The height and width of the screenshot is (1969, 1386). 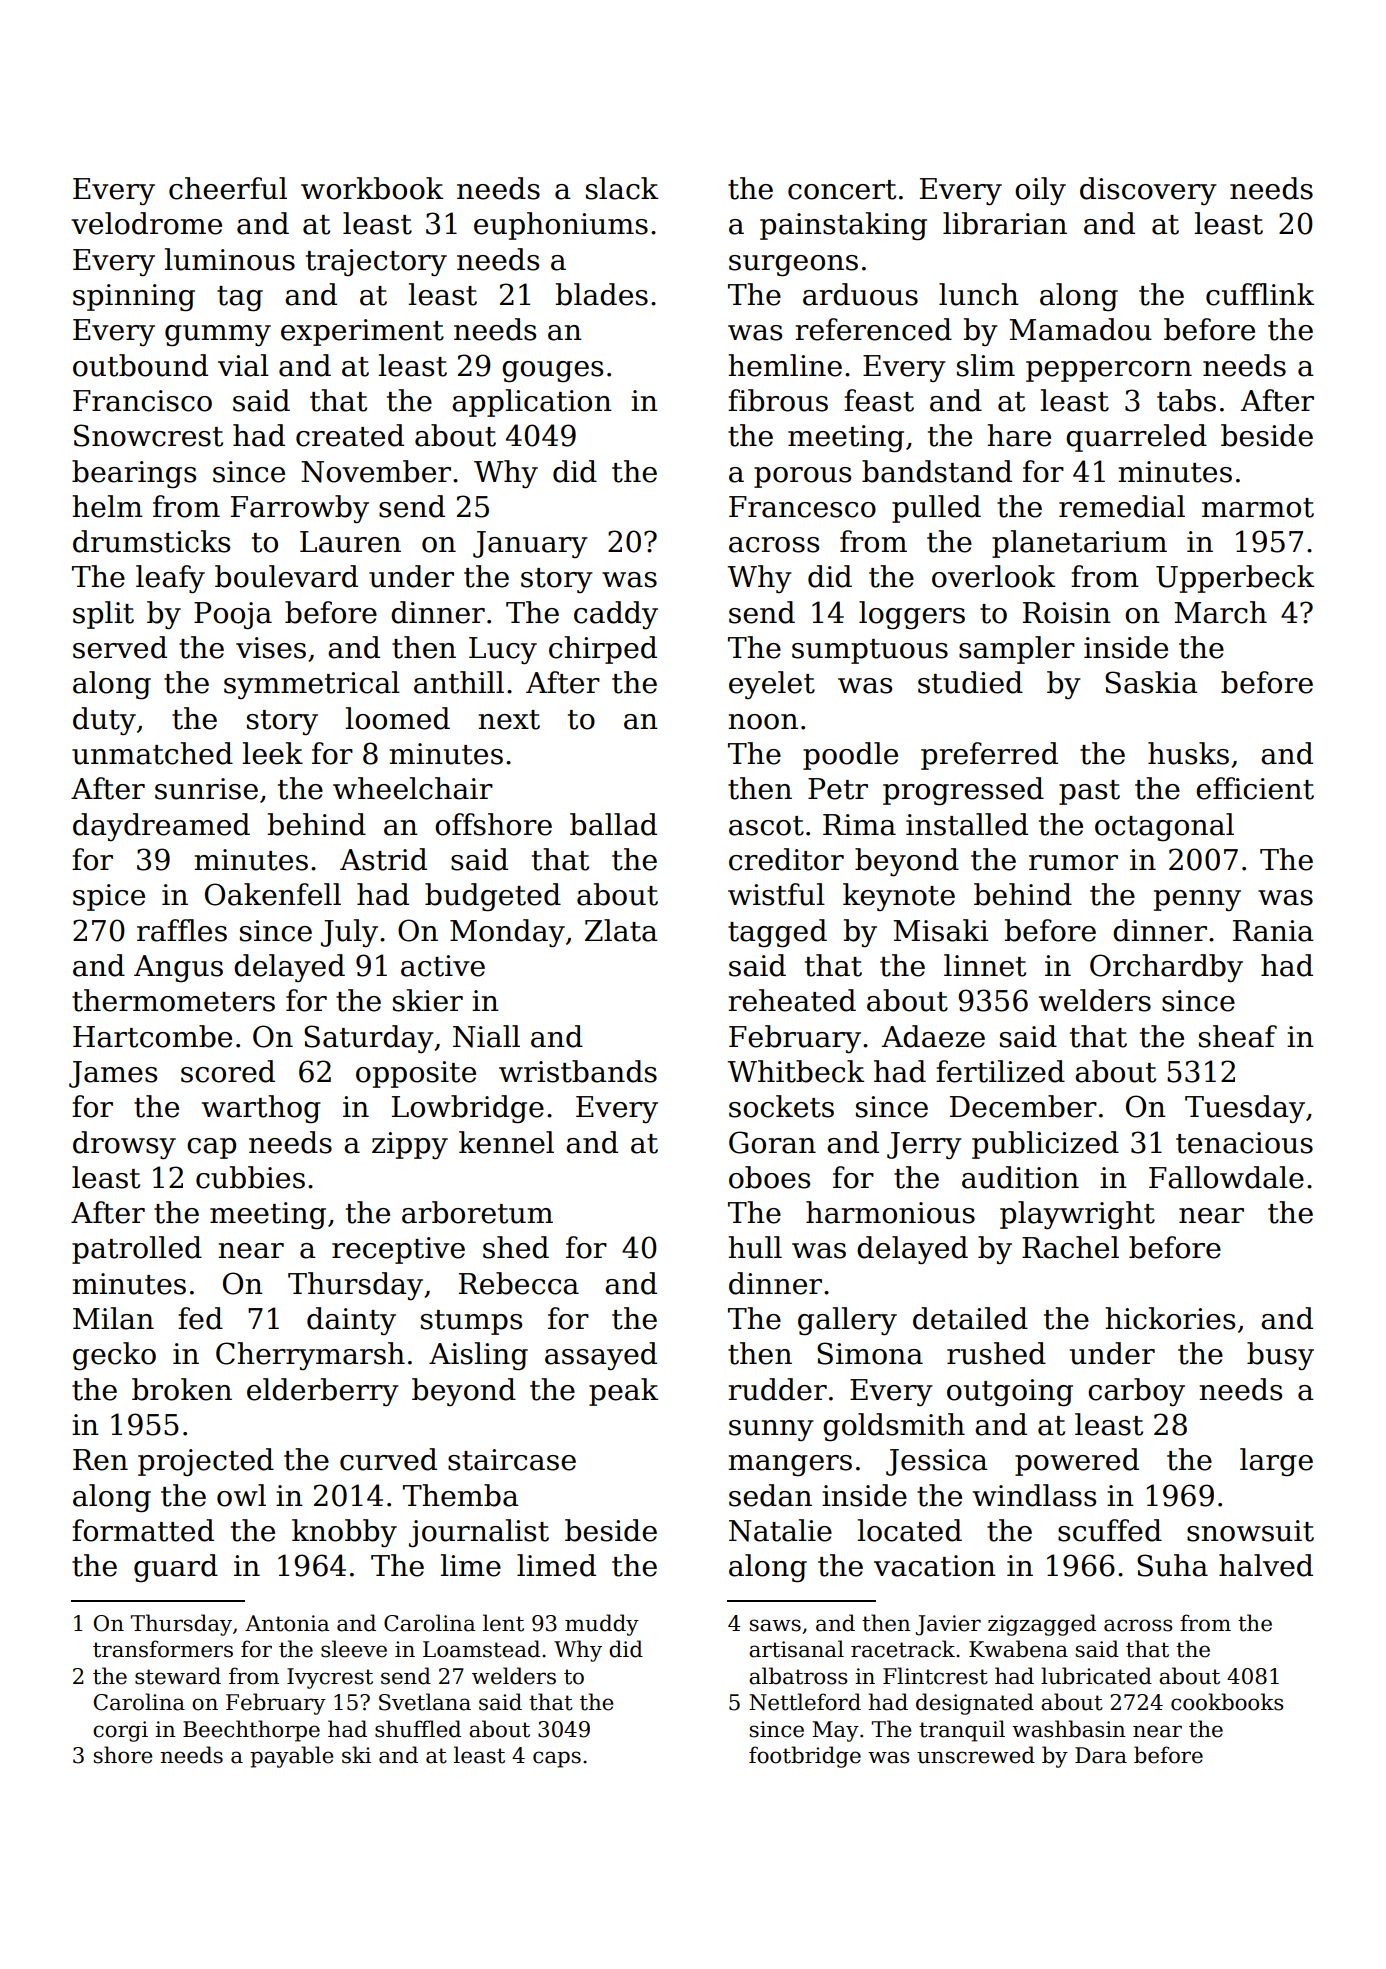 I want to click on footbridge, so click(x=805, y=1757).
